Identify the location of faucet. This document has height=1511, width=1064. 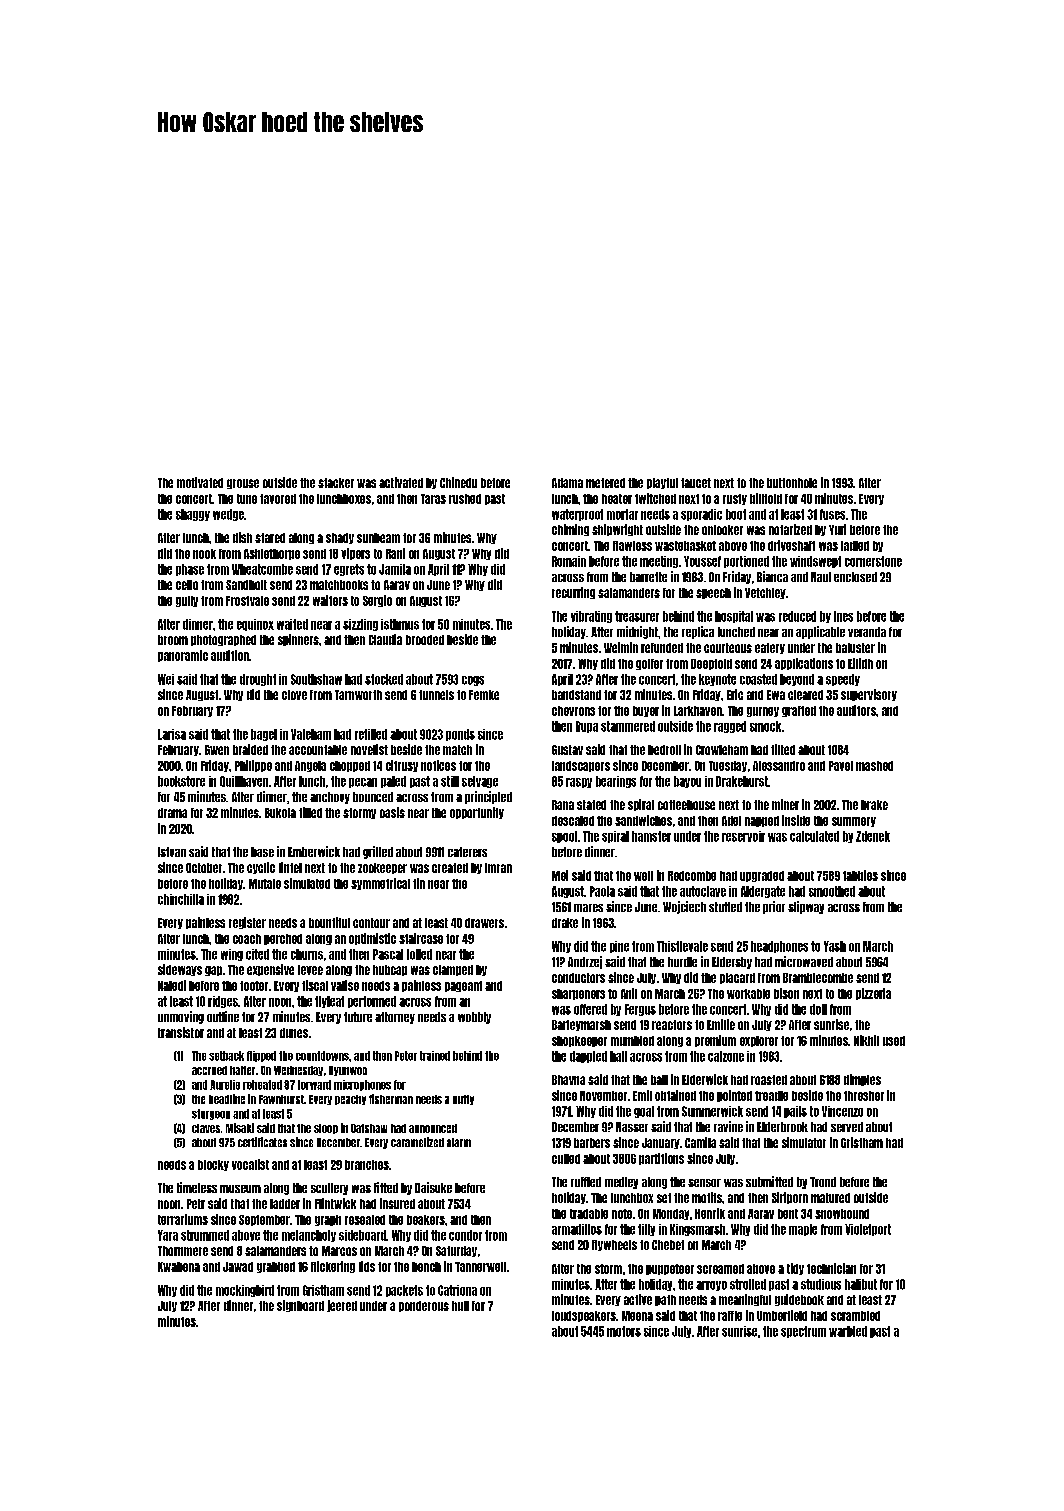
(696, 483).
